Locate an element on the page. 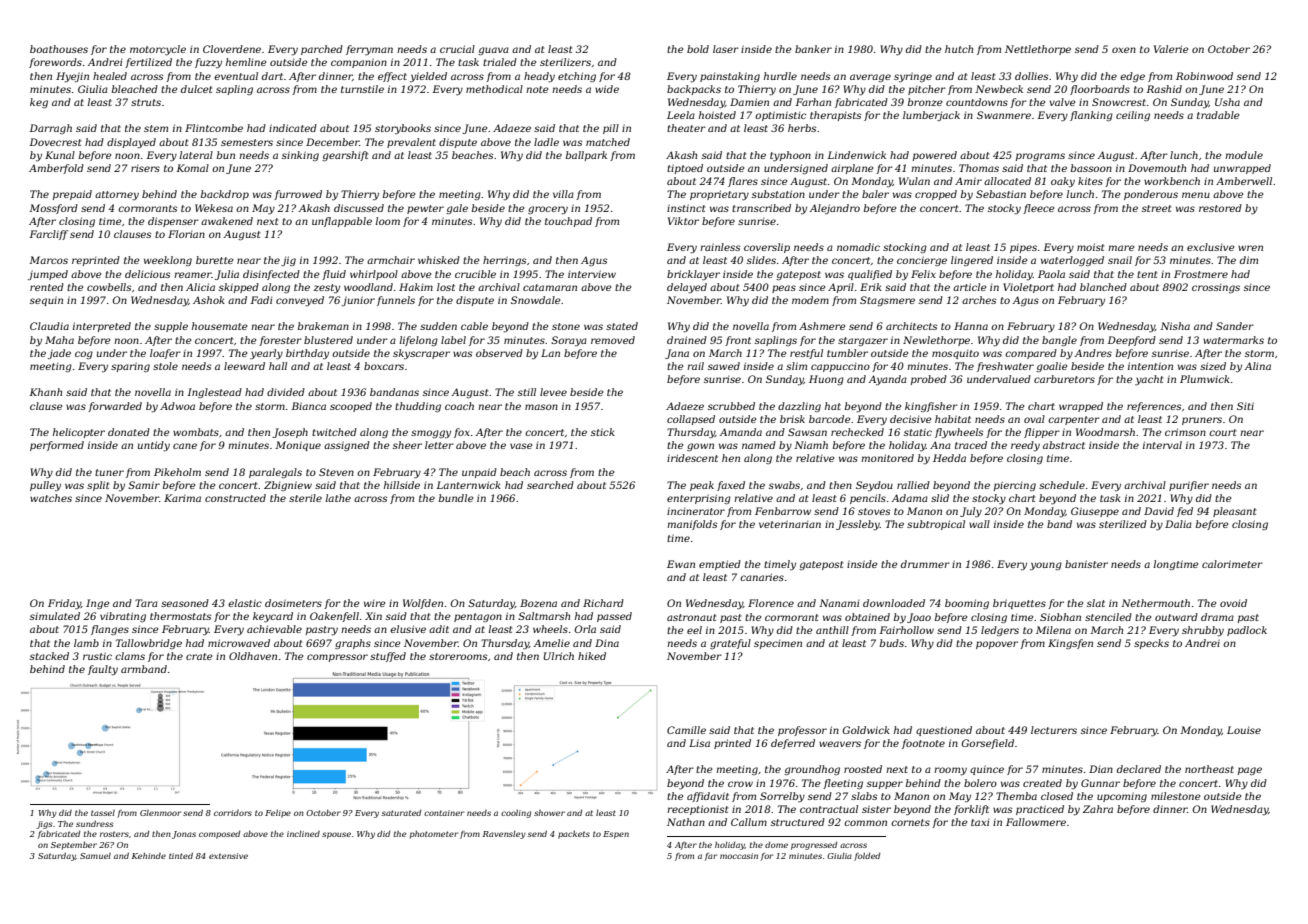  wide is located at coordinates (607, 89).
